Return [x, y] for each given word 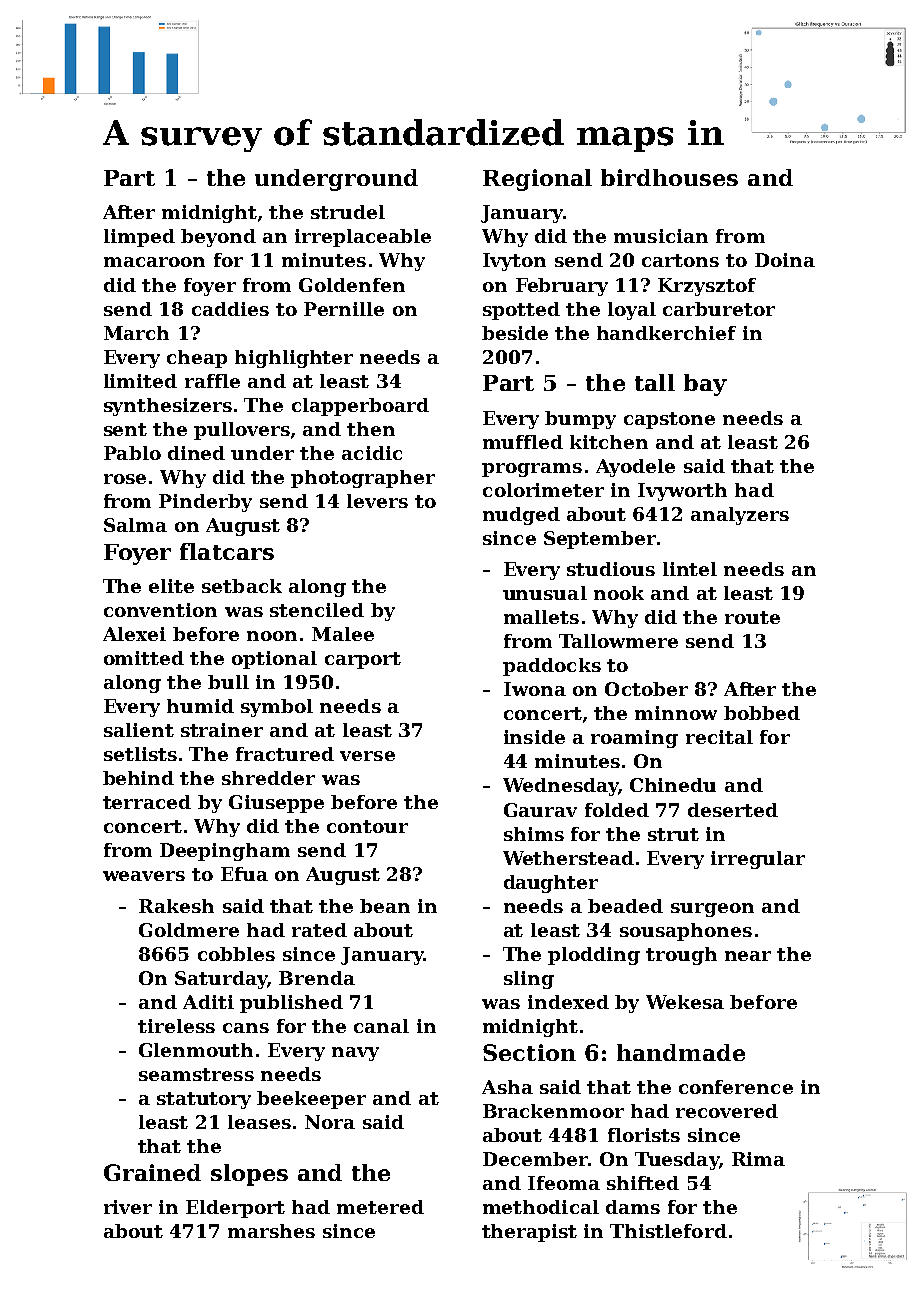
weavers [144, 876]
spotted [521, 311]
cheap [197, 359]
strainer [222, 730]
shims [534, 834]
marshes [271, 1231]
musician [661, 236]
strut [673, 834]
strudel [348, 212]
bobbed [762, 713]
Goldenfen [352, 285]
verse [367, 756]
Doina [785, 260]
